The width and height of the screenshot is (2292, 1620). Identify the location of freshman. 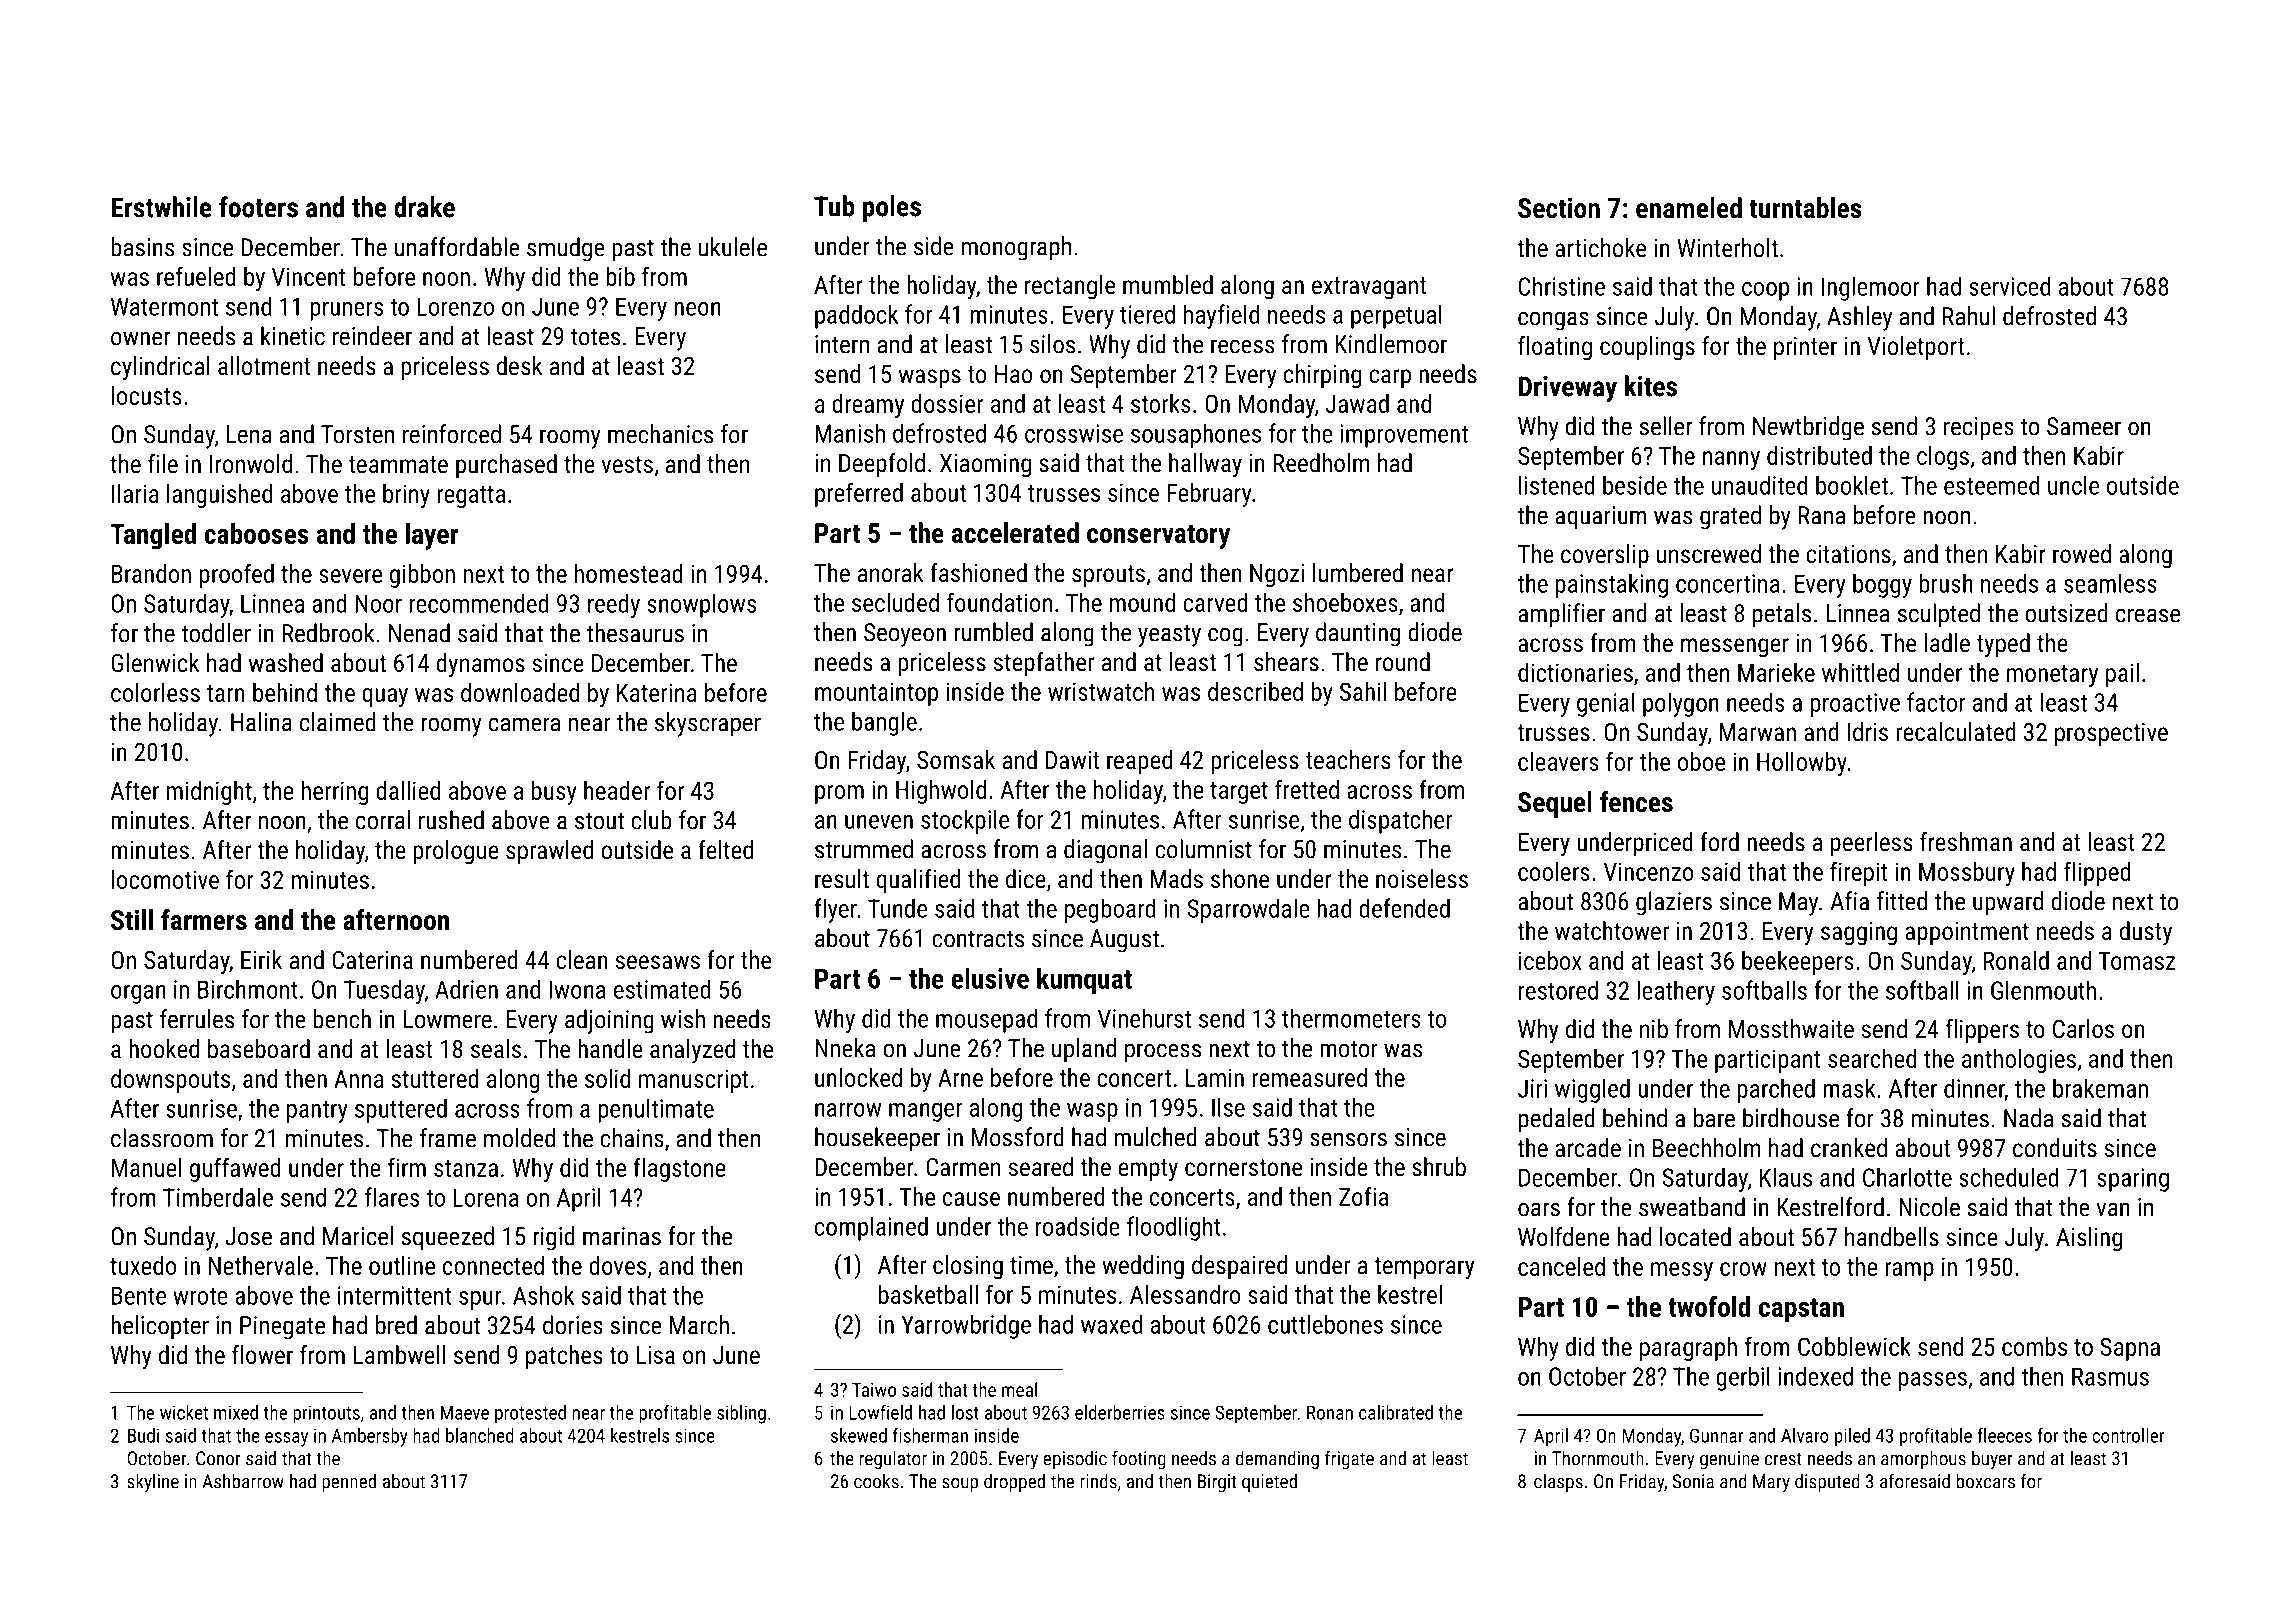
(1966, 841).
